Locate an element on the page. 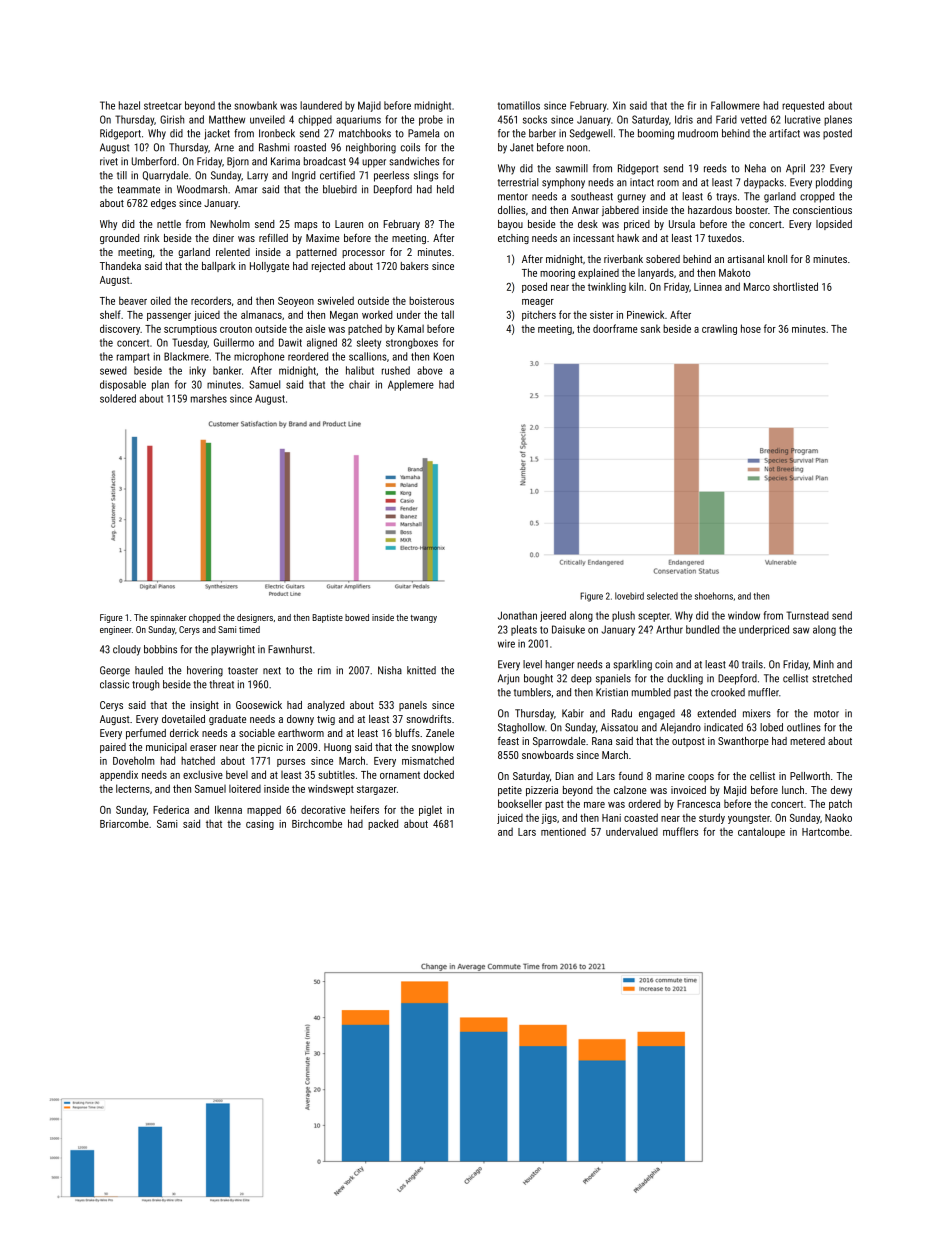 The width and height of the page is (952, 1233). inky is located at coordinates (197, 371).
